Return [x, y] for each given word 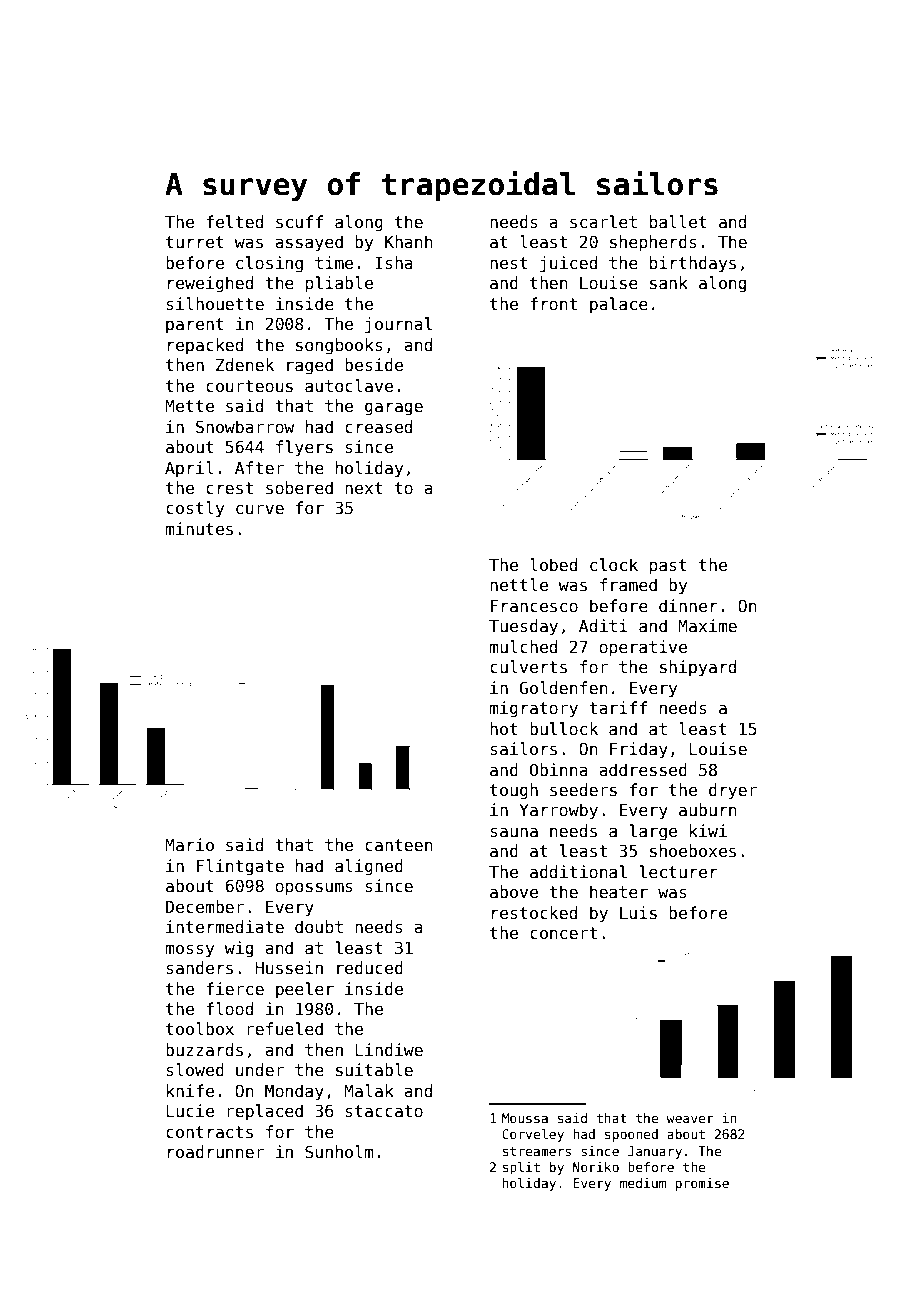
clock [614, 565]
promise [702, 1184]
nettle [519, 585]
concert [563, 933]
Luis [638, 913]
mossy [190, 951]
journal [398, 325]
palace [619, 305]
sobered [299, 488]
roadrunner [216, 1152]
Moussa [525, 1118]
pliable [339, 284]
